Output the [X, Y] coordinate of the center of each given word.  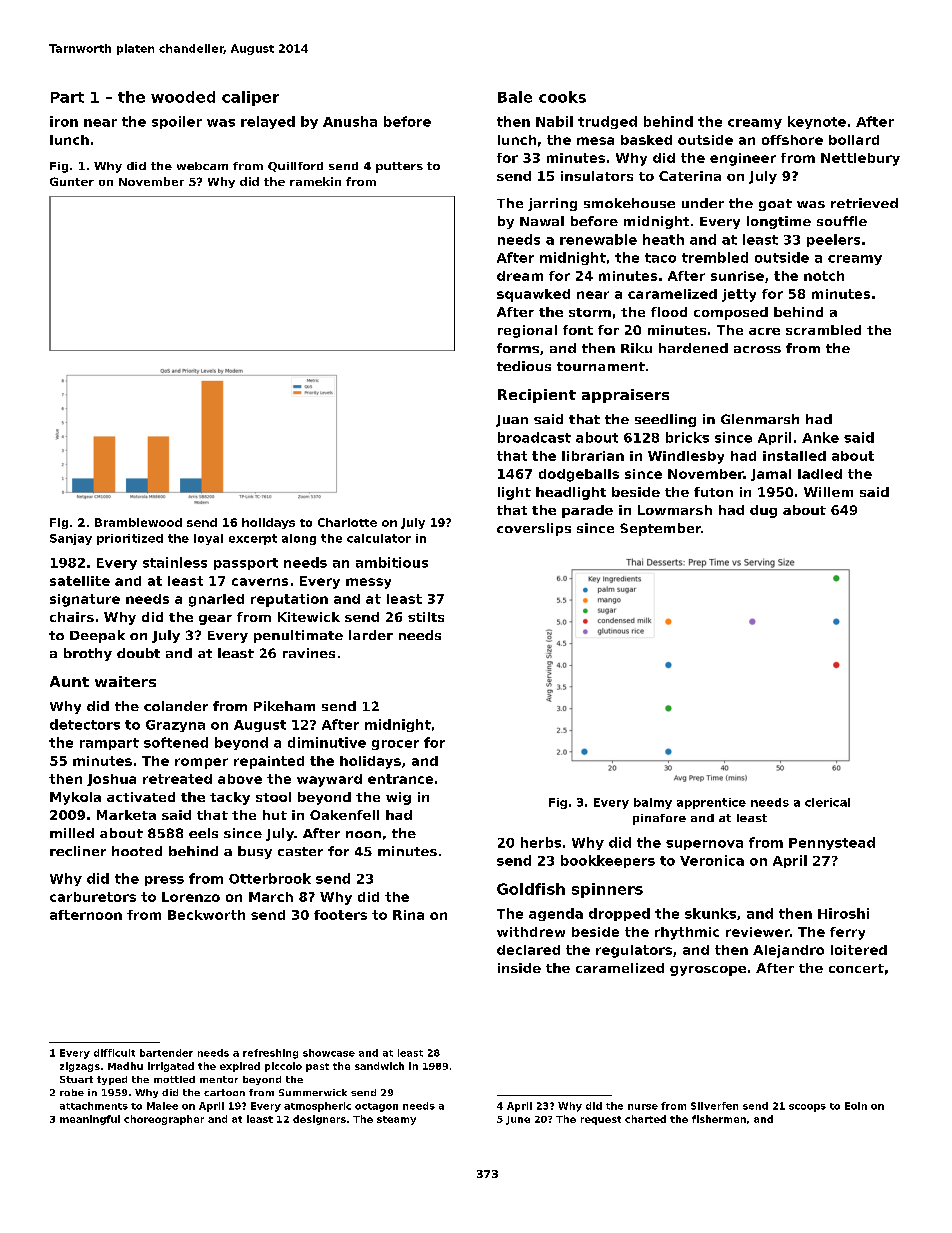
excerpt [253, 539]
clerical [827, 802]
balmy [653, 803]
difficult [114, 1053]
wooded [183, 97]
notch [824, 276]
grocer [395, 745]
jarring [552, 204]
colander [176, 706]
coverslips [534, 529]
